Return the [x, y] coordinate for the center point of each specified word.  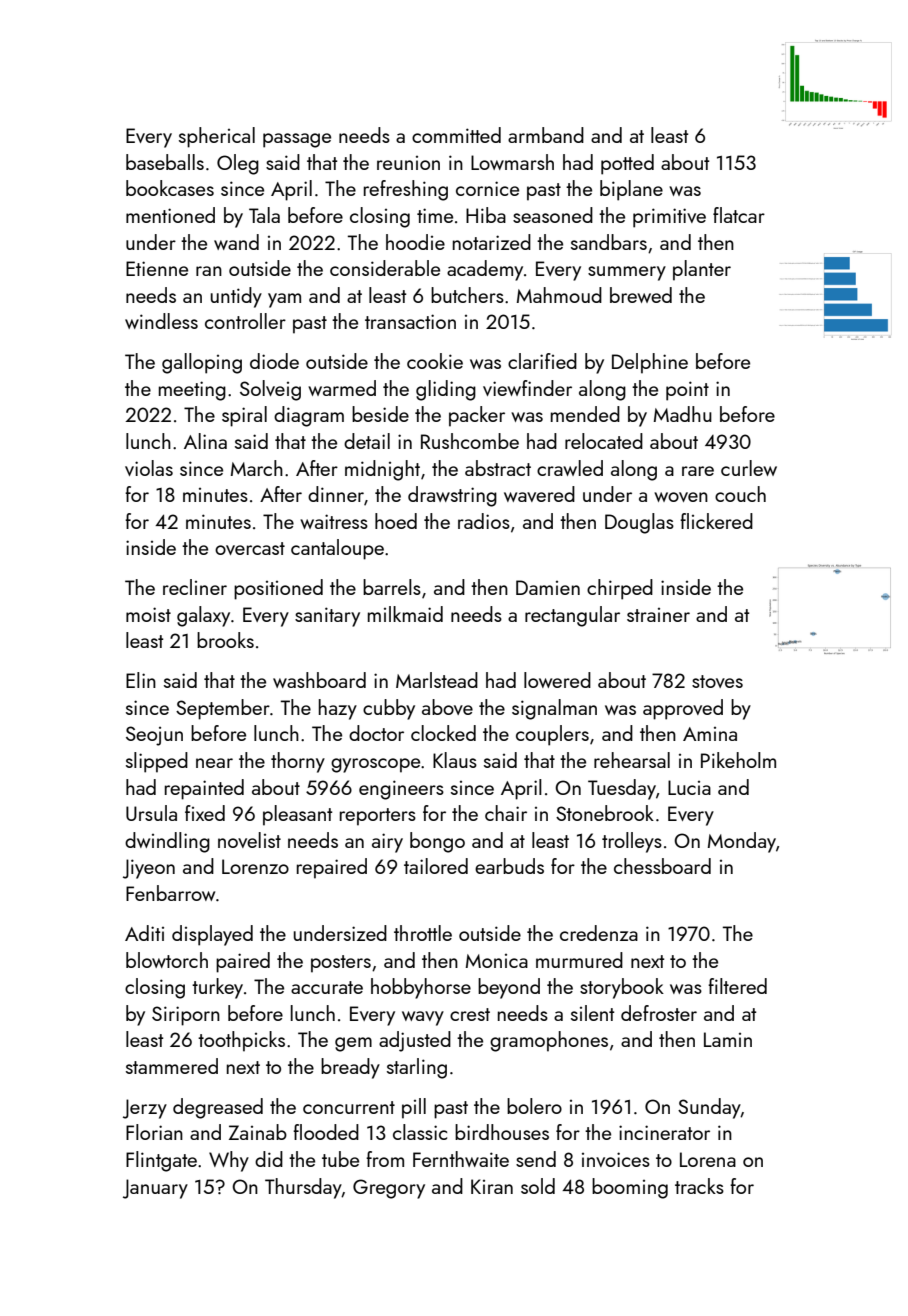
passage [297, 140]
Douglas [639, 523]
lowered [557, 680]
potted [627, 164]
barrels [392, 587]
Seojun [154, 736]
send [536, 1159]
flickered [716, 521]
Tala [264, 215]
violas [149, 468]
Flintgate [161, 1161]
